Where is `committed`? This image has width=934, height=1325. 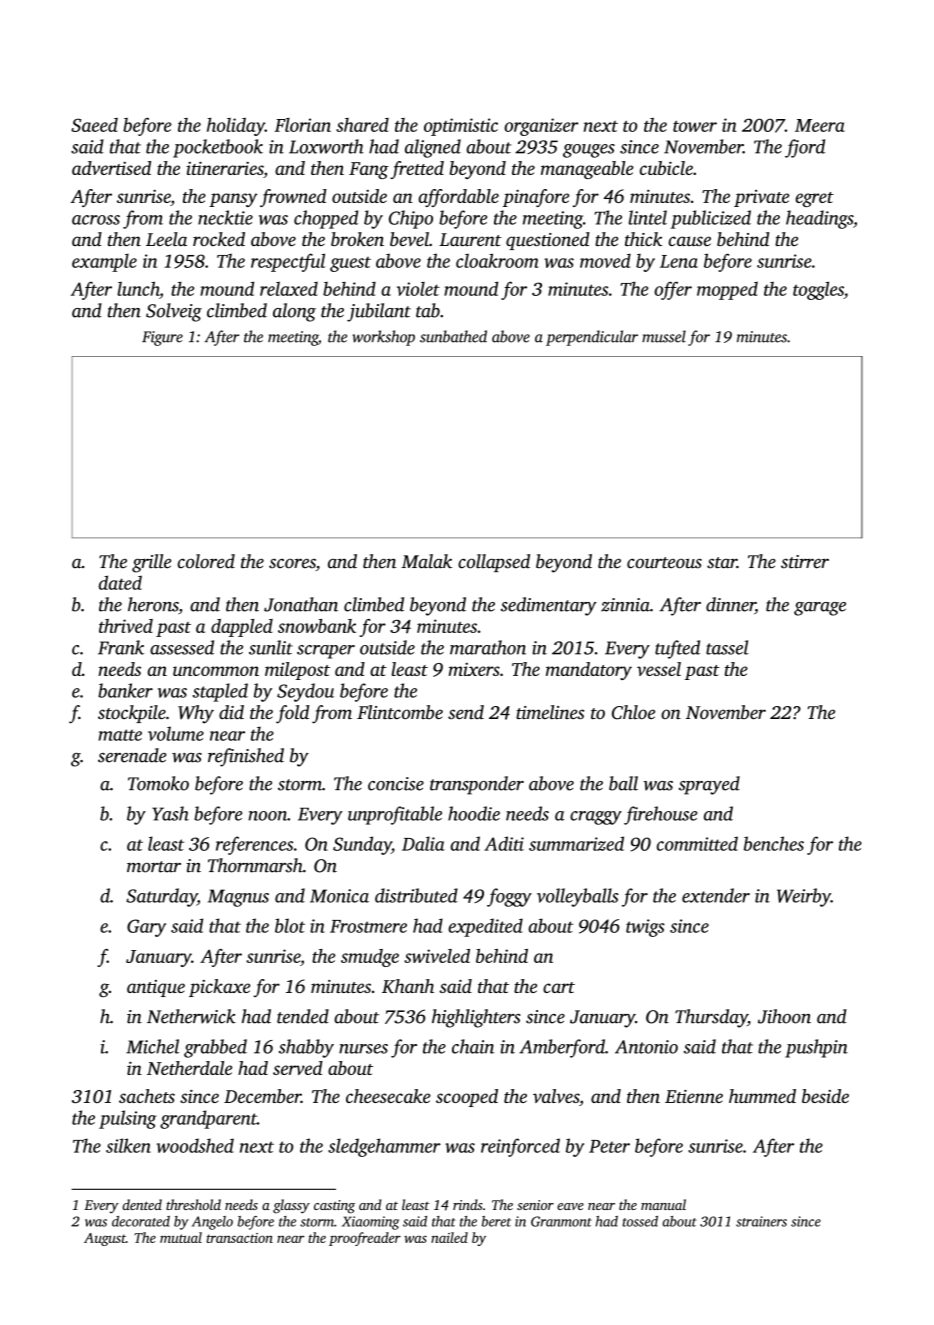
committed is located at coordinates (697, 843).
